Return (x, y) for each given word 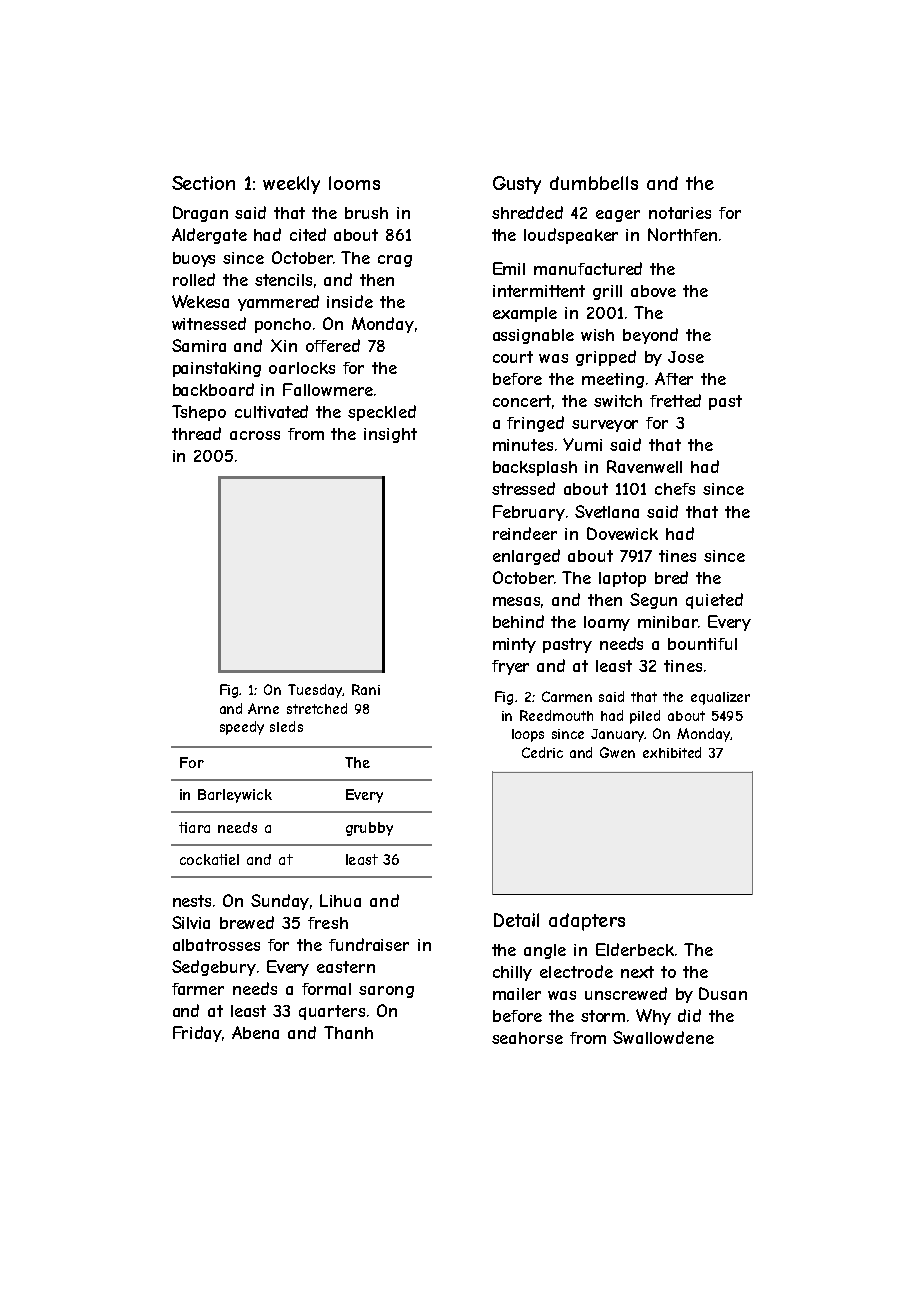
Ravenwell (644, 466)
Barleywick (235, 796)
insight (390, 435)
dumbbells (594, 183)
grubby (369, 829)
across (255, 435)
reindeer (525, 533)
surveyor (605, 426)
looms (354, 183)
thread (196, 433)
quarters (332, 1012)
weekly (291, 185)
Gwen (617, 752)
